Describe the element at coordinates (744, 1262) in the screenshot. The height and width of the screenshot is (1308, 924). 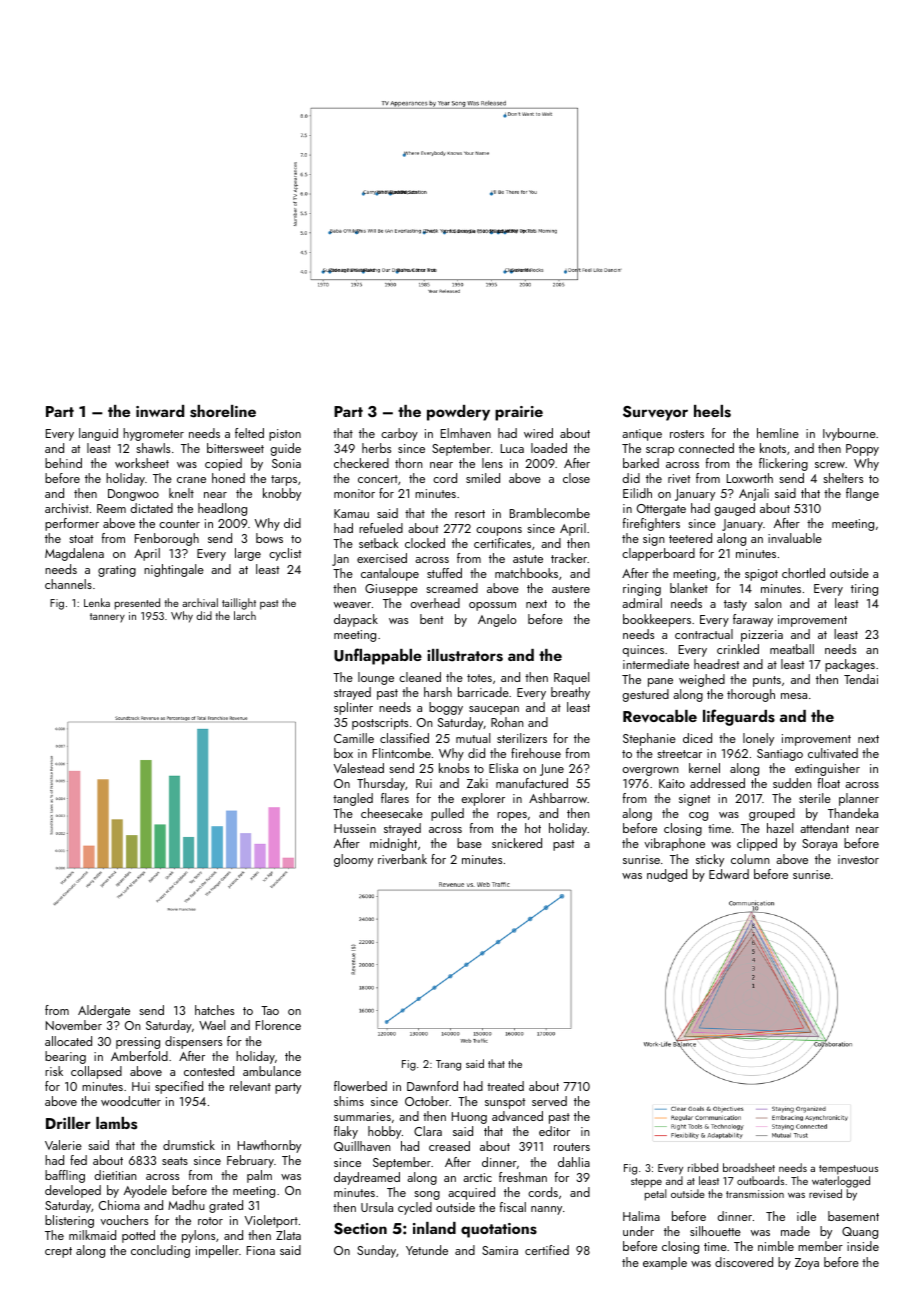
I see `discovered` at that location.
